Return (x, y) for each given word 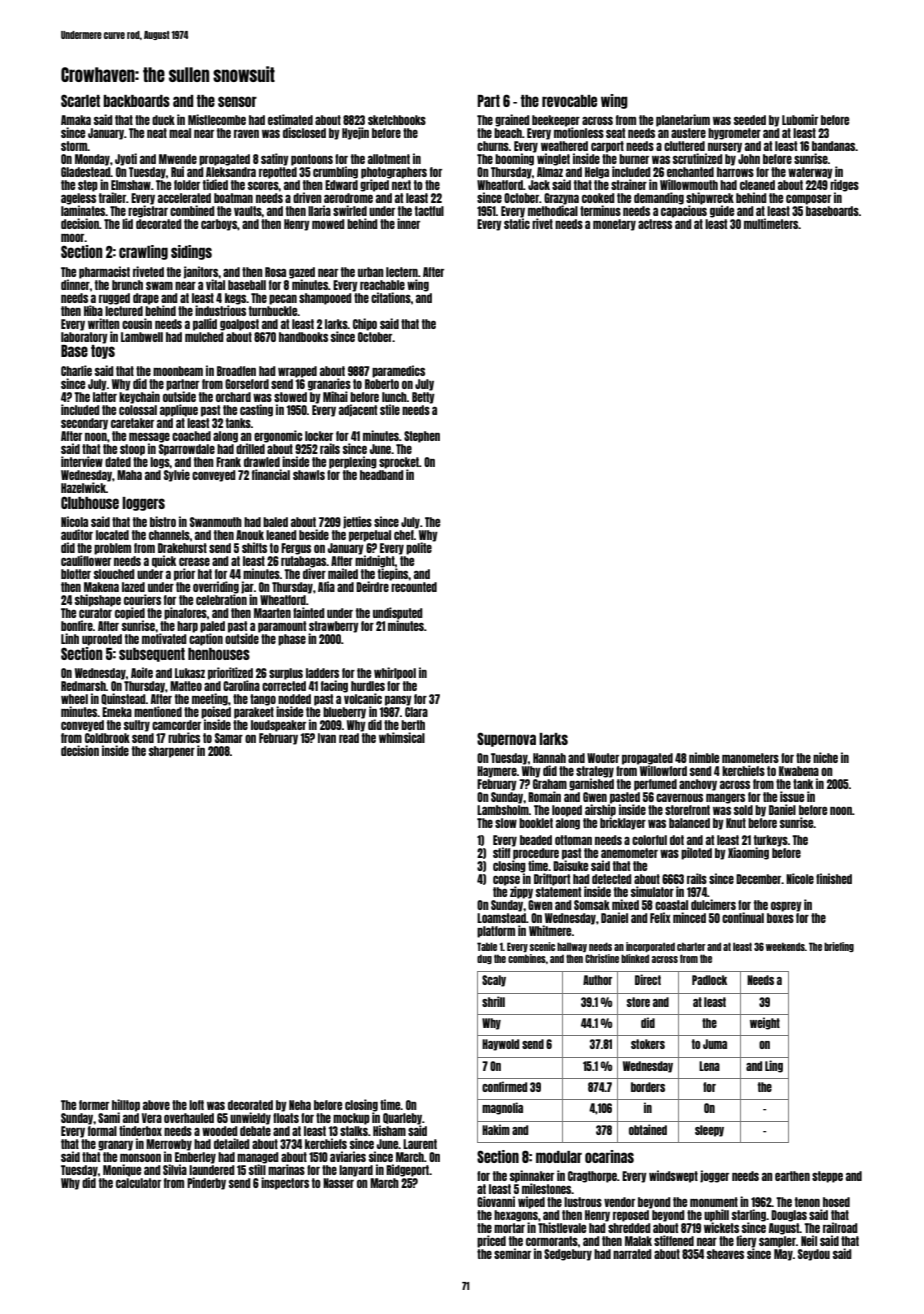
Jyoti (126, 159)
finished (834, 878)
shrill (493, 1001)
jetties (357, 522)
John (749, 159)
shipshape (98, 600)
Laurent (420, 1144)
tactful (429, 211)
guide (722, 211)
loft (196, 1105)
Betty (423, 398)
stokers (648, 1044)
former (94, 1105)
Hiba (93, 310)
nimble (704, 757)
